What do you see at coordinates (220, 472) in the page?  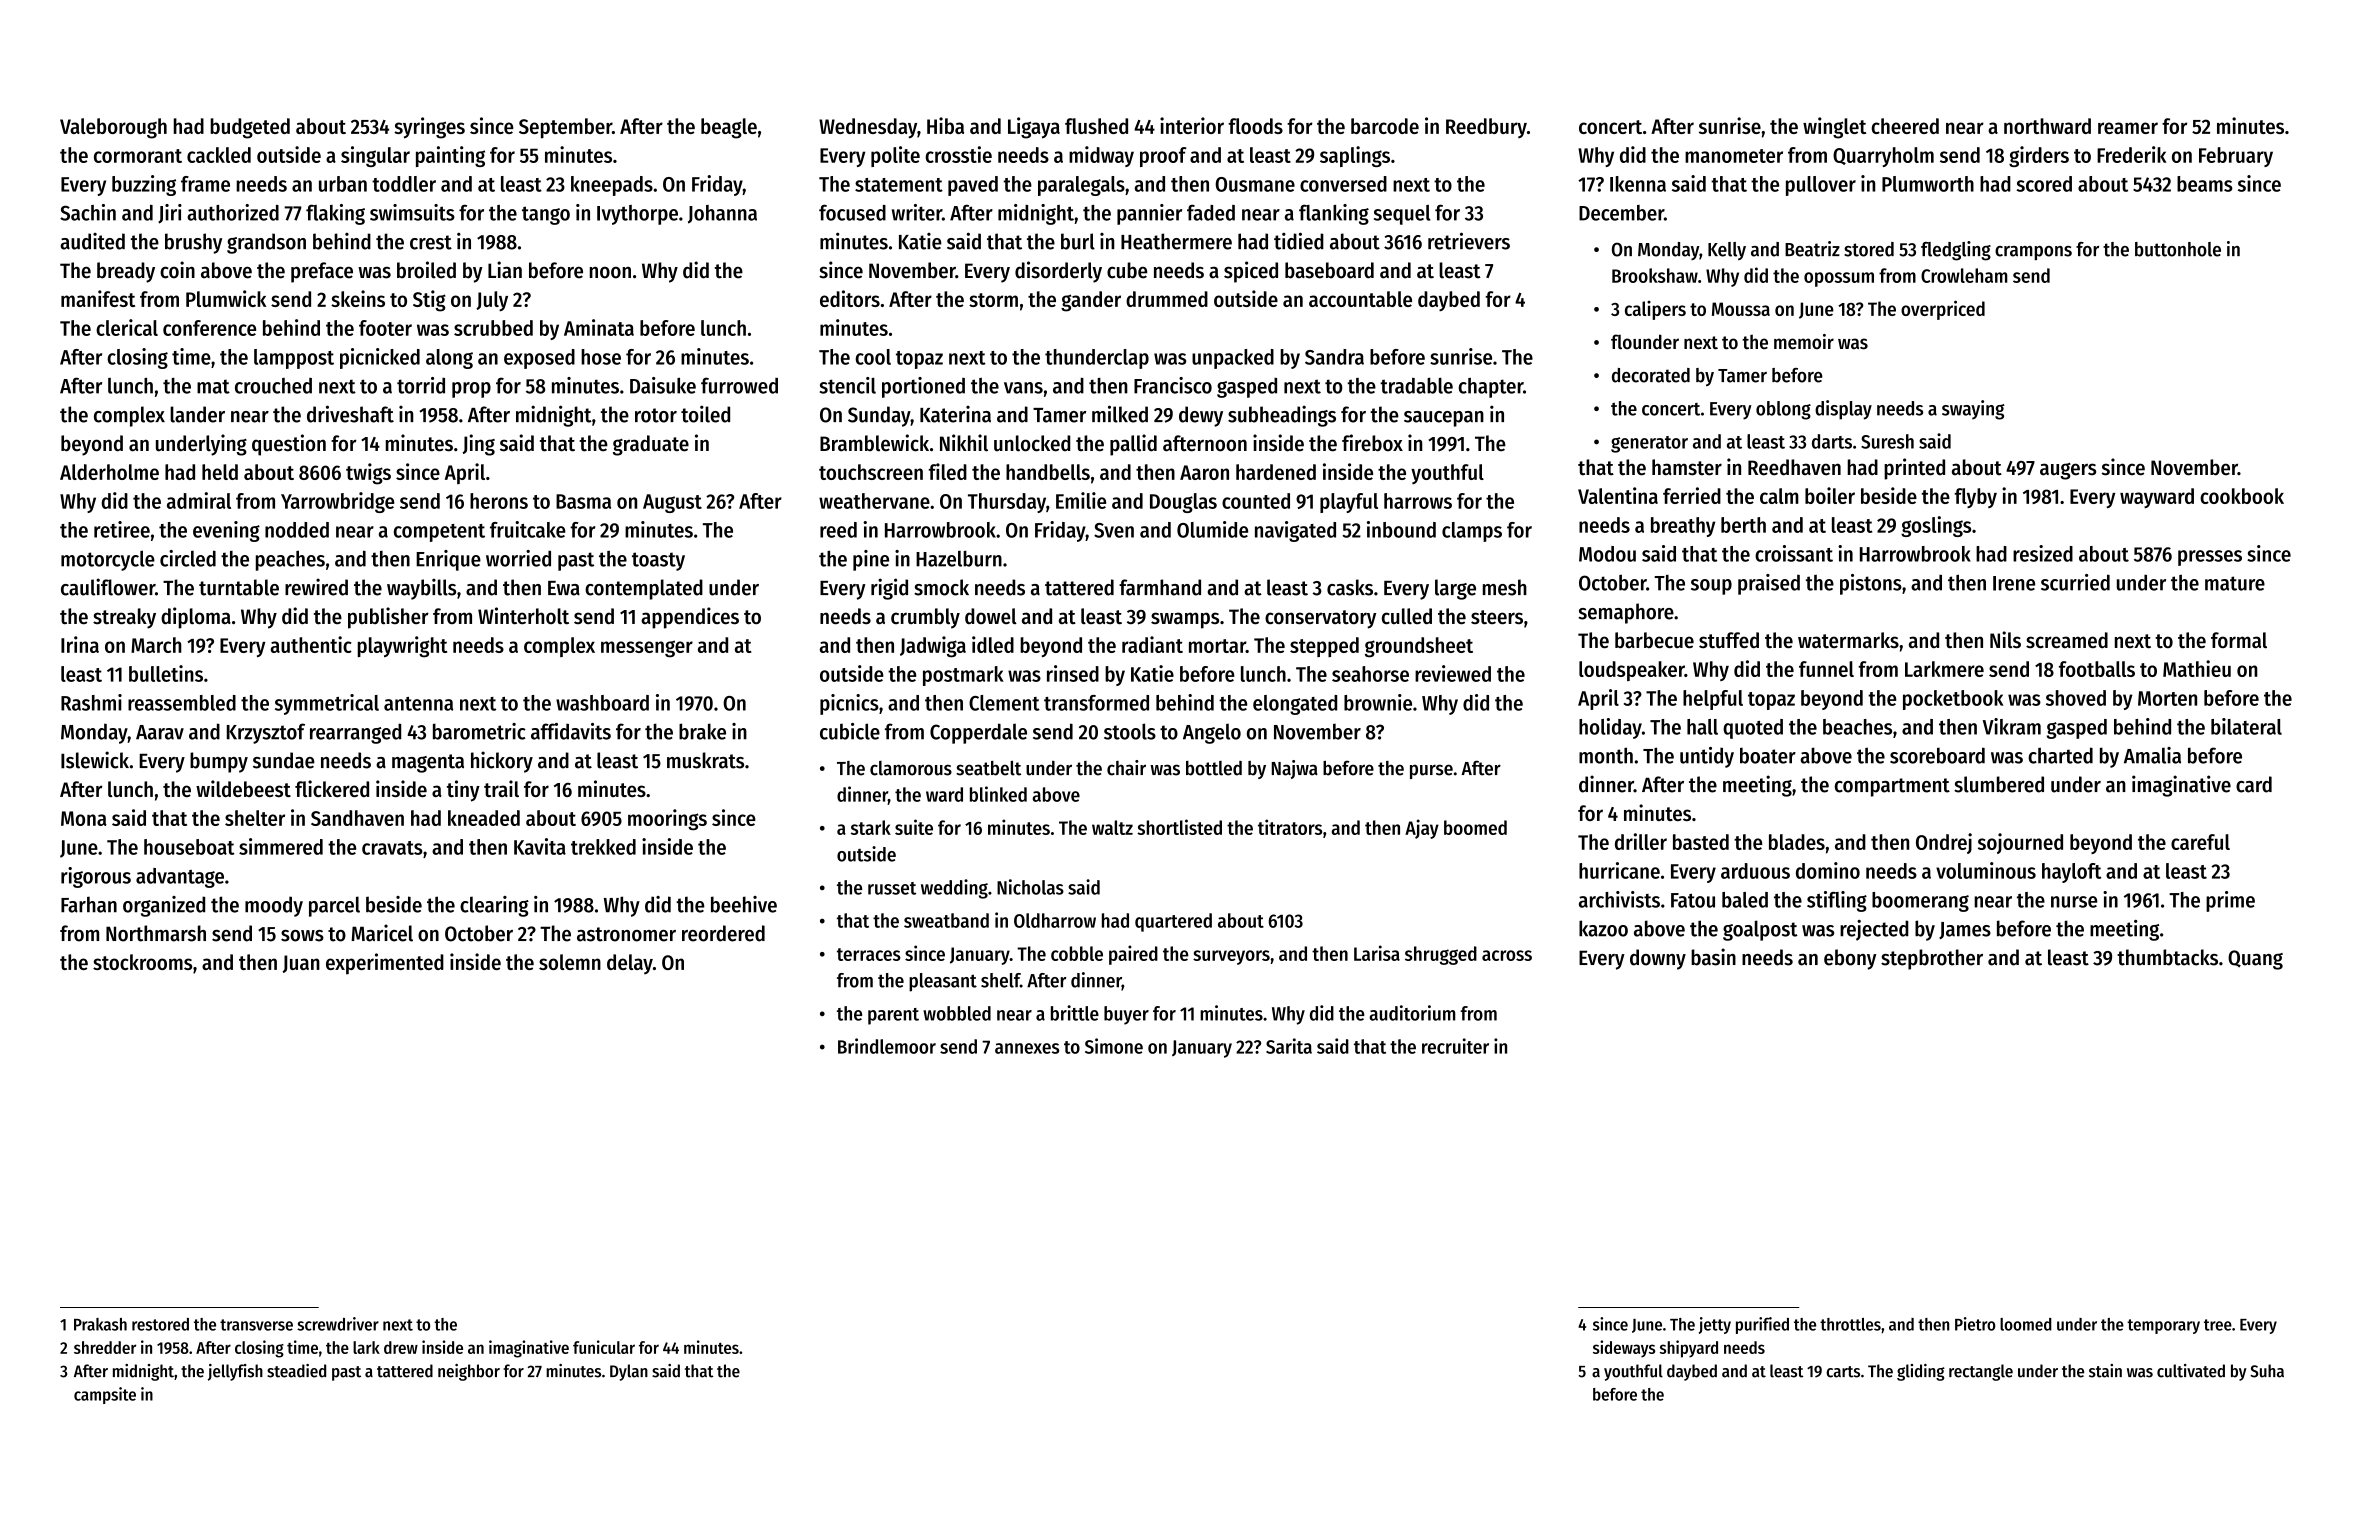 I see `held` at bounding box center [220, 472].
